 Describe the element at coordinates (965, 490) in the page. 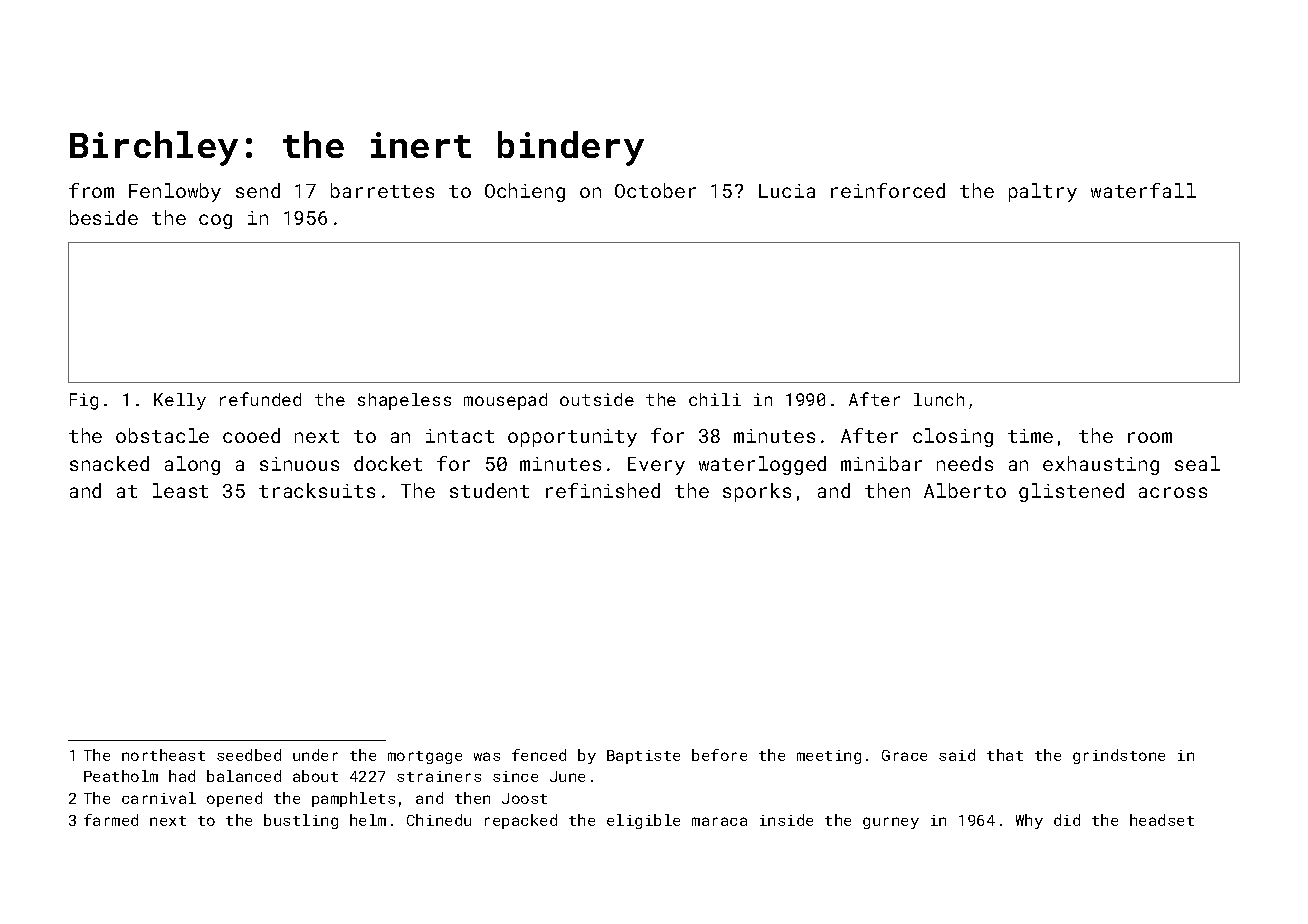

I see `Alberto` at that location.
